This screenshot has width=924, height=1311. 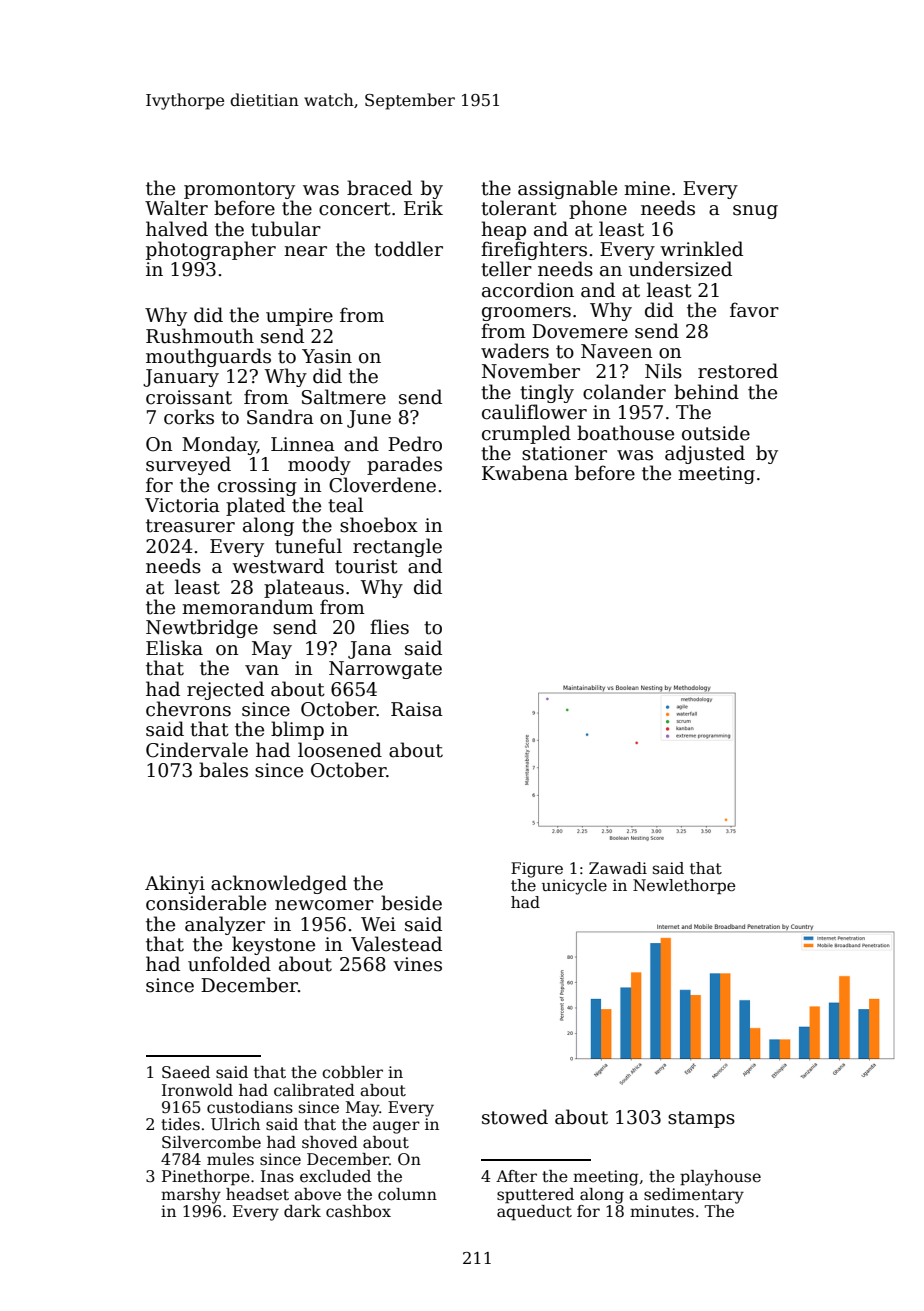 What do you see at coordinates (705, 454) in the screenshot?
I see `adjusted` at bounding box center [705, 454].
